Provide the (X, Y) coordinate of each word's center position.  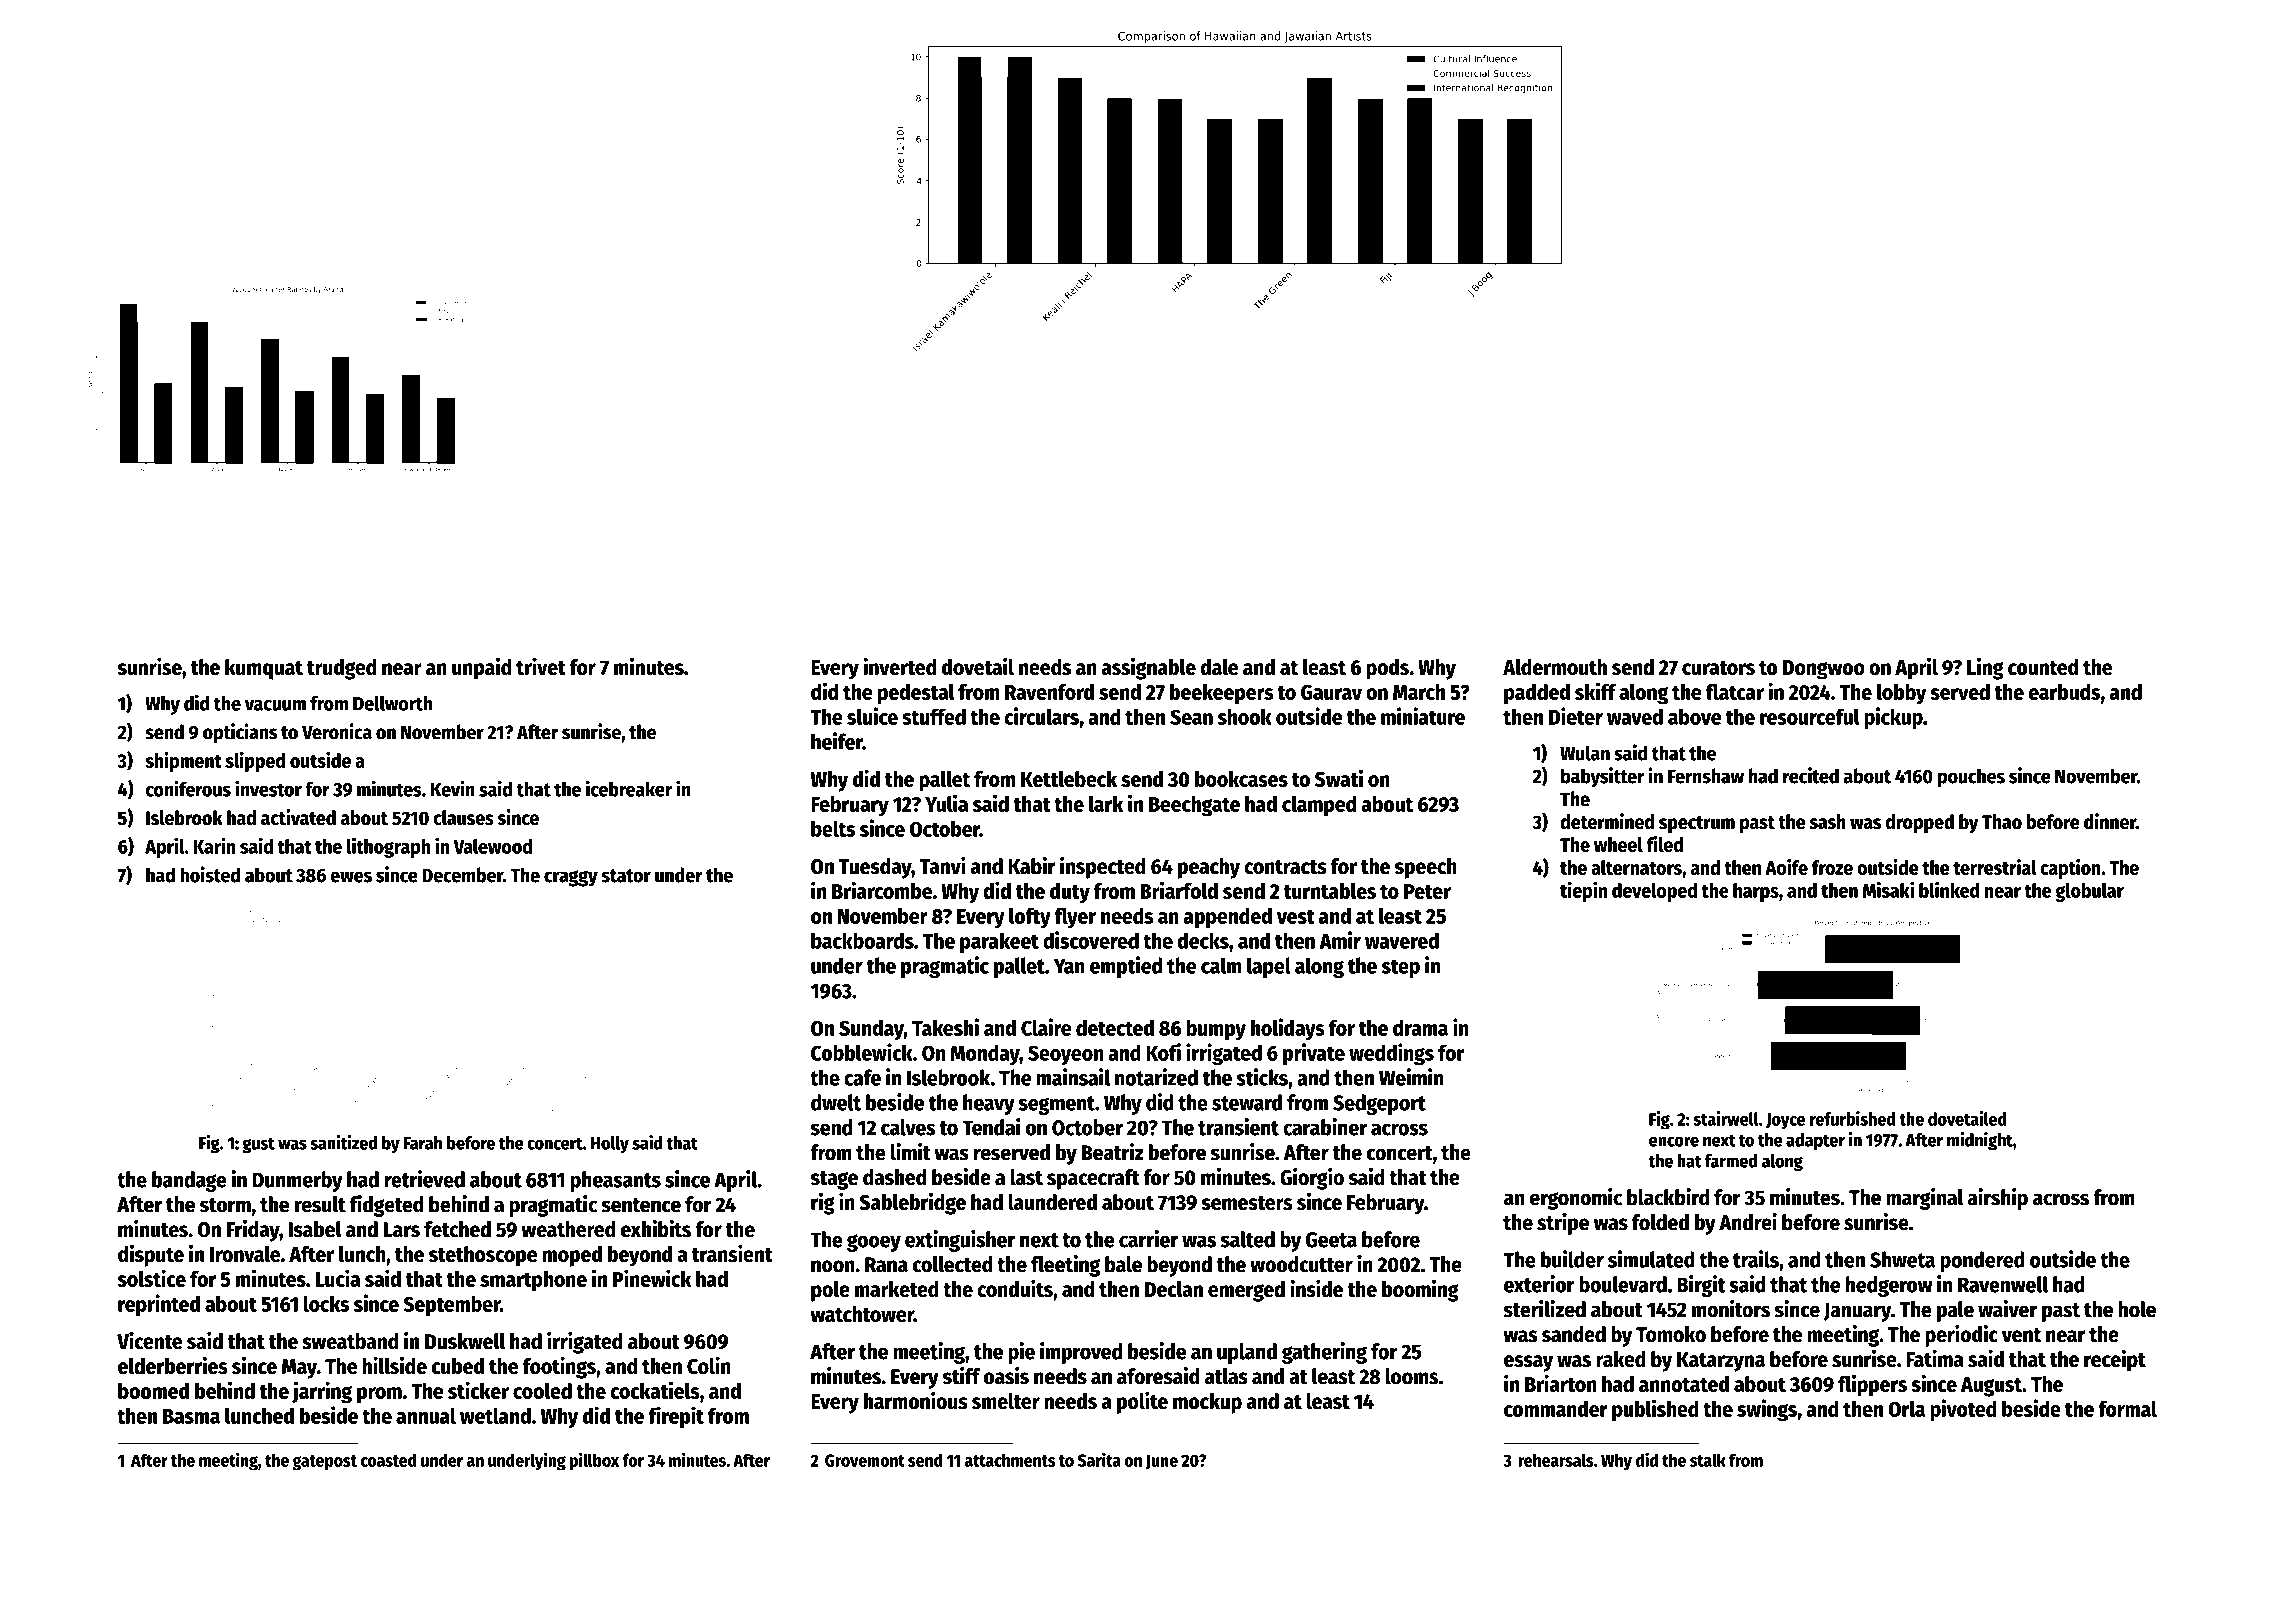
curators (1718, 668)
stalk (1708, 1460)
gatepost (324, 1463)
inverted (900, 666)
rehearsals (1556, 1460)
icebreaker (629, 788)
